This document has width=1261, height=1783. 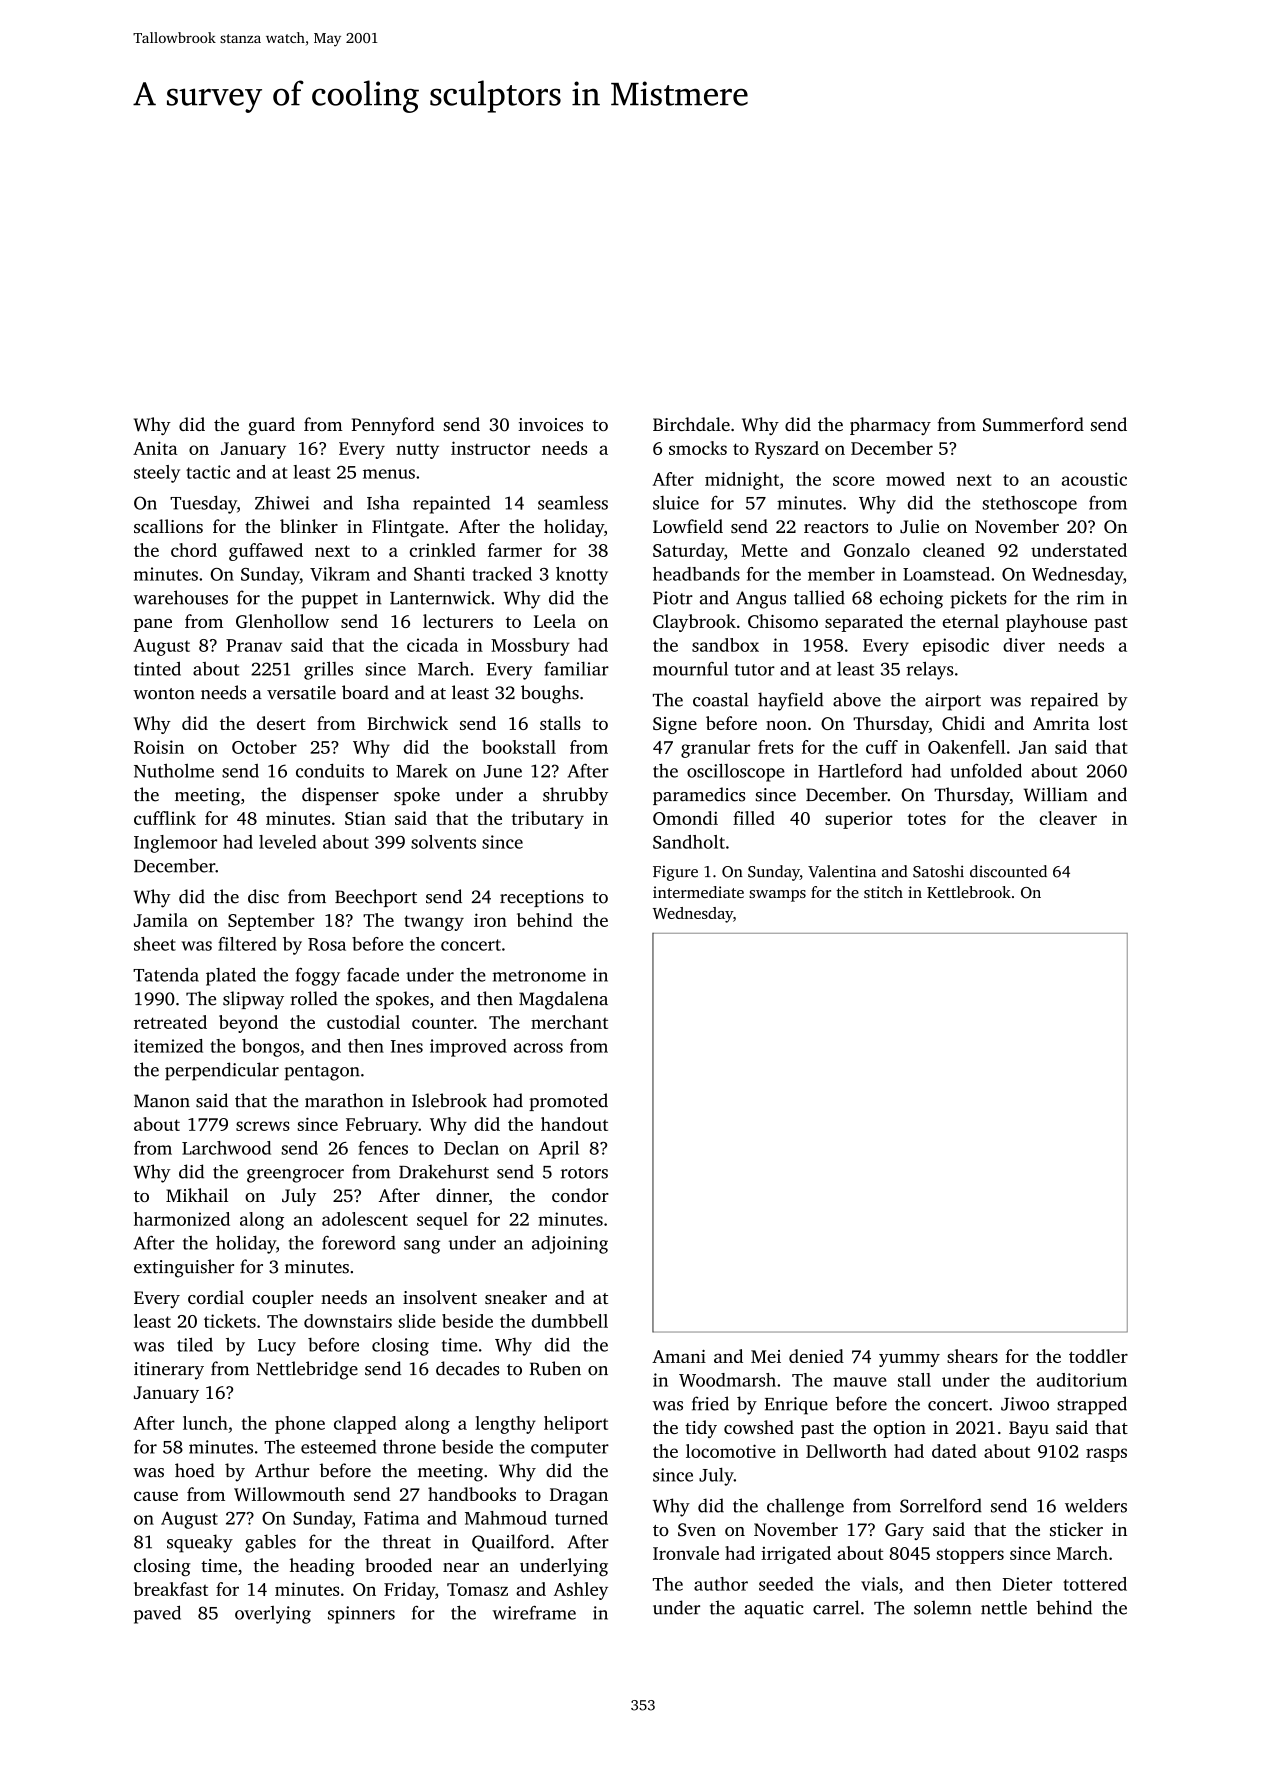 I want to click on coupler, so click(x=283, y=1299).
